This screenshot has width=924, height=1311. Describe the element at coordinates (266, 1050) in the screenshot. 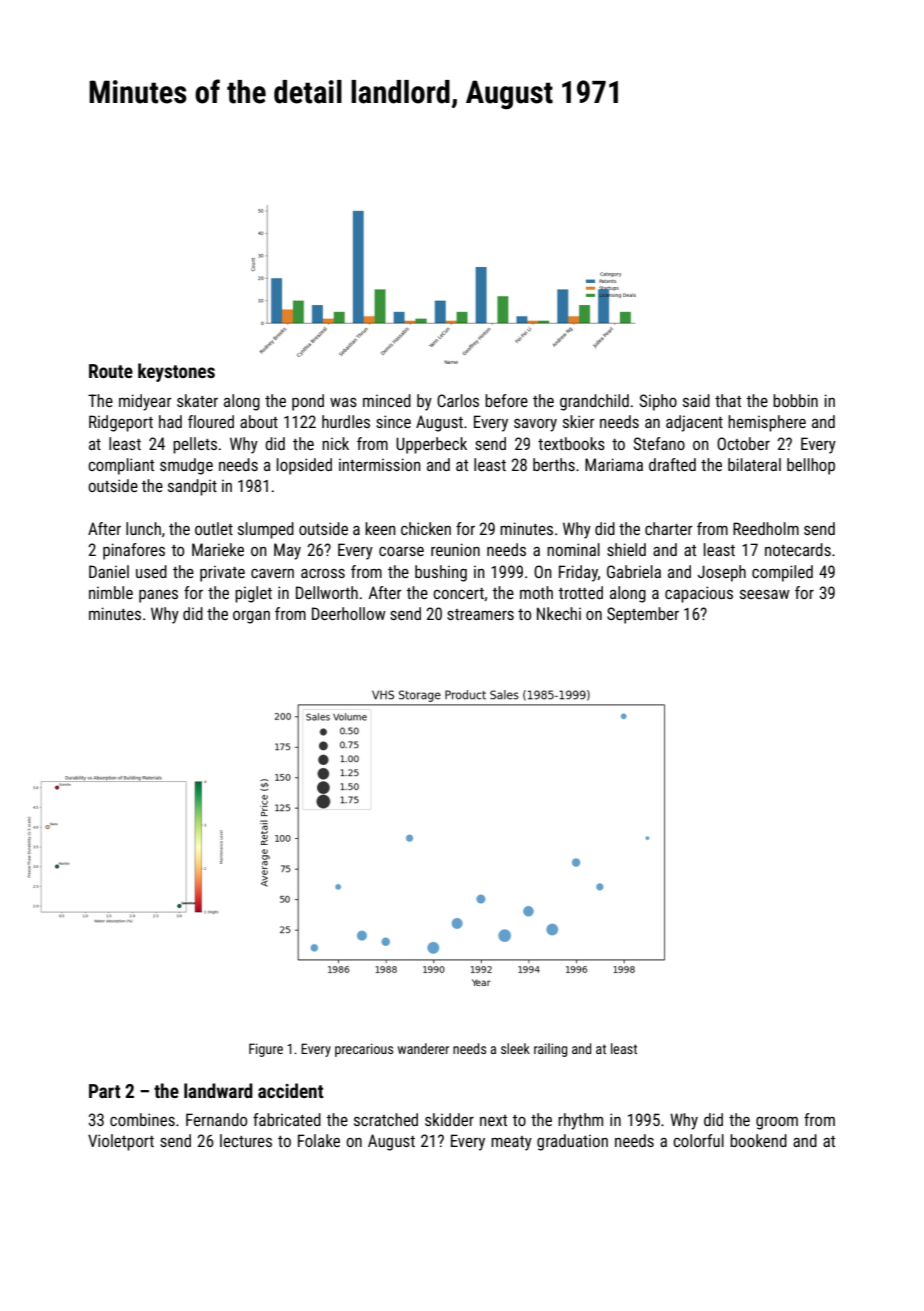

I see `Figure` at that location.
